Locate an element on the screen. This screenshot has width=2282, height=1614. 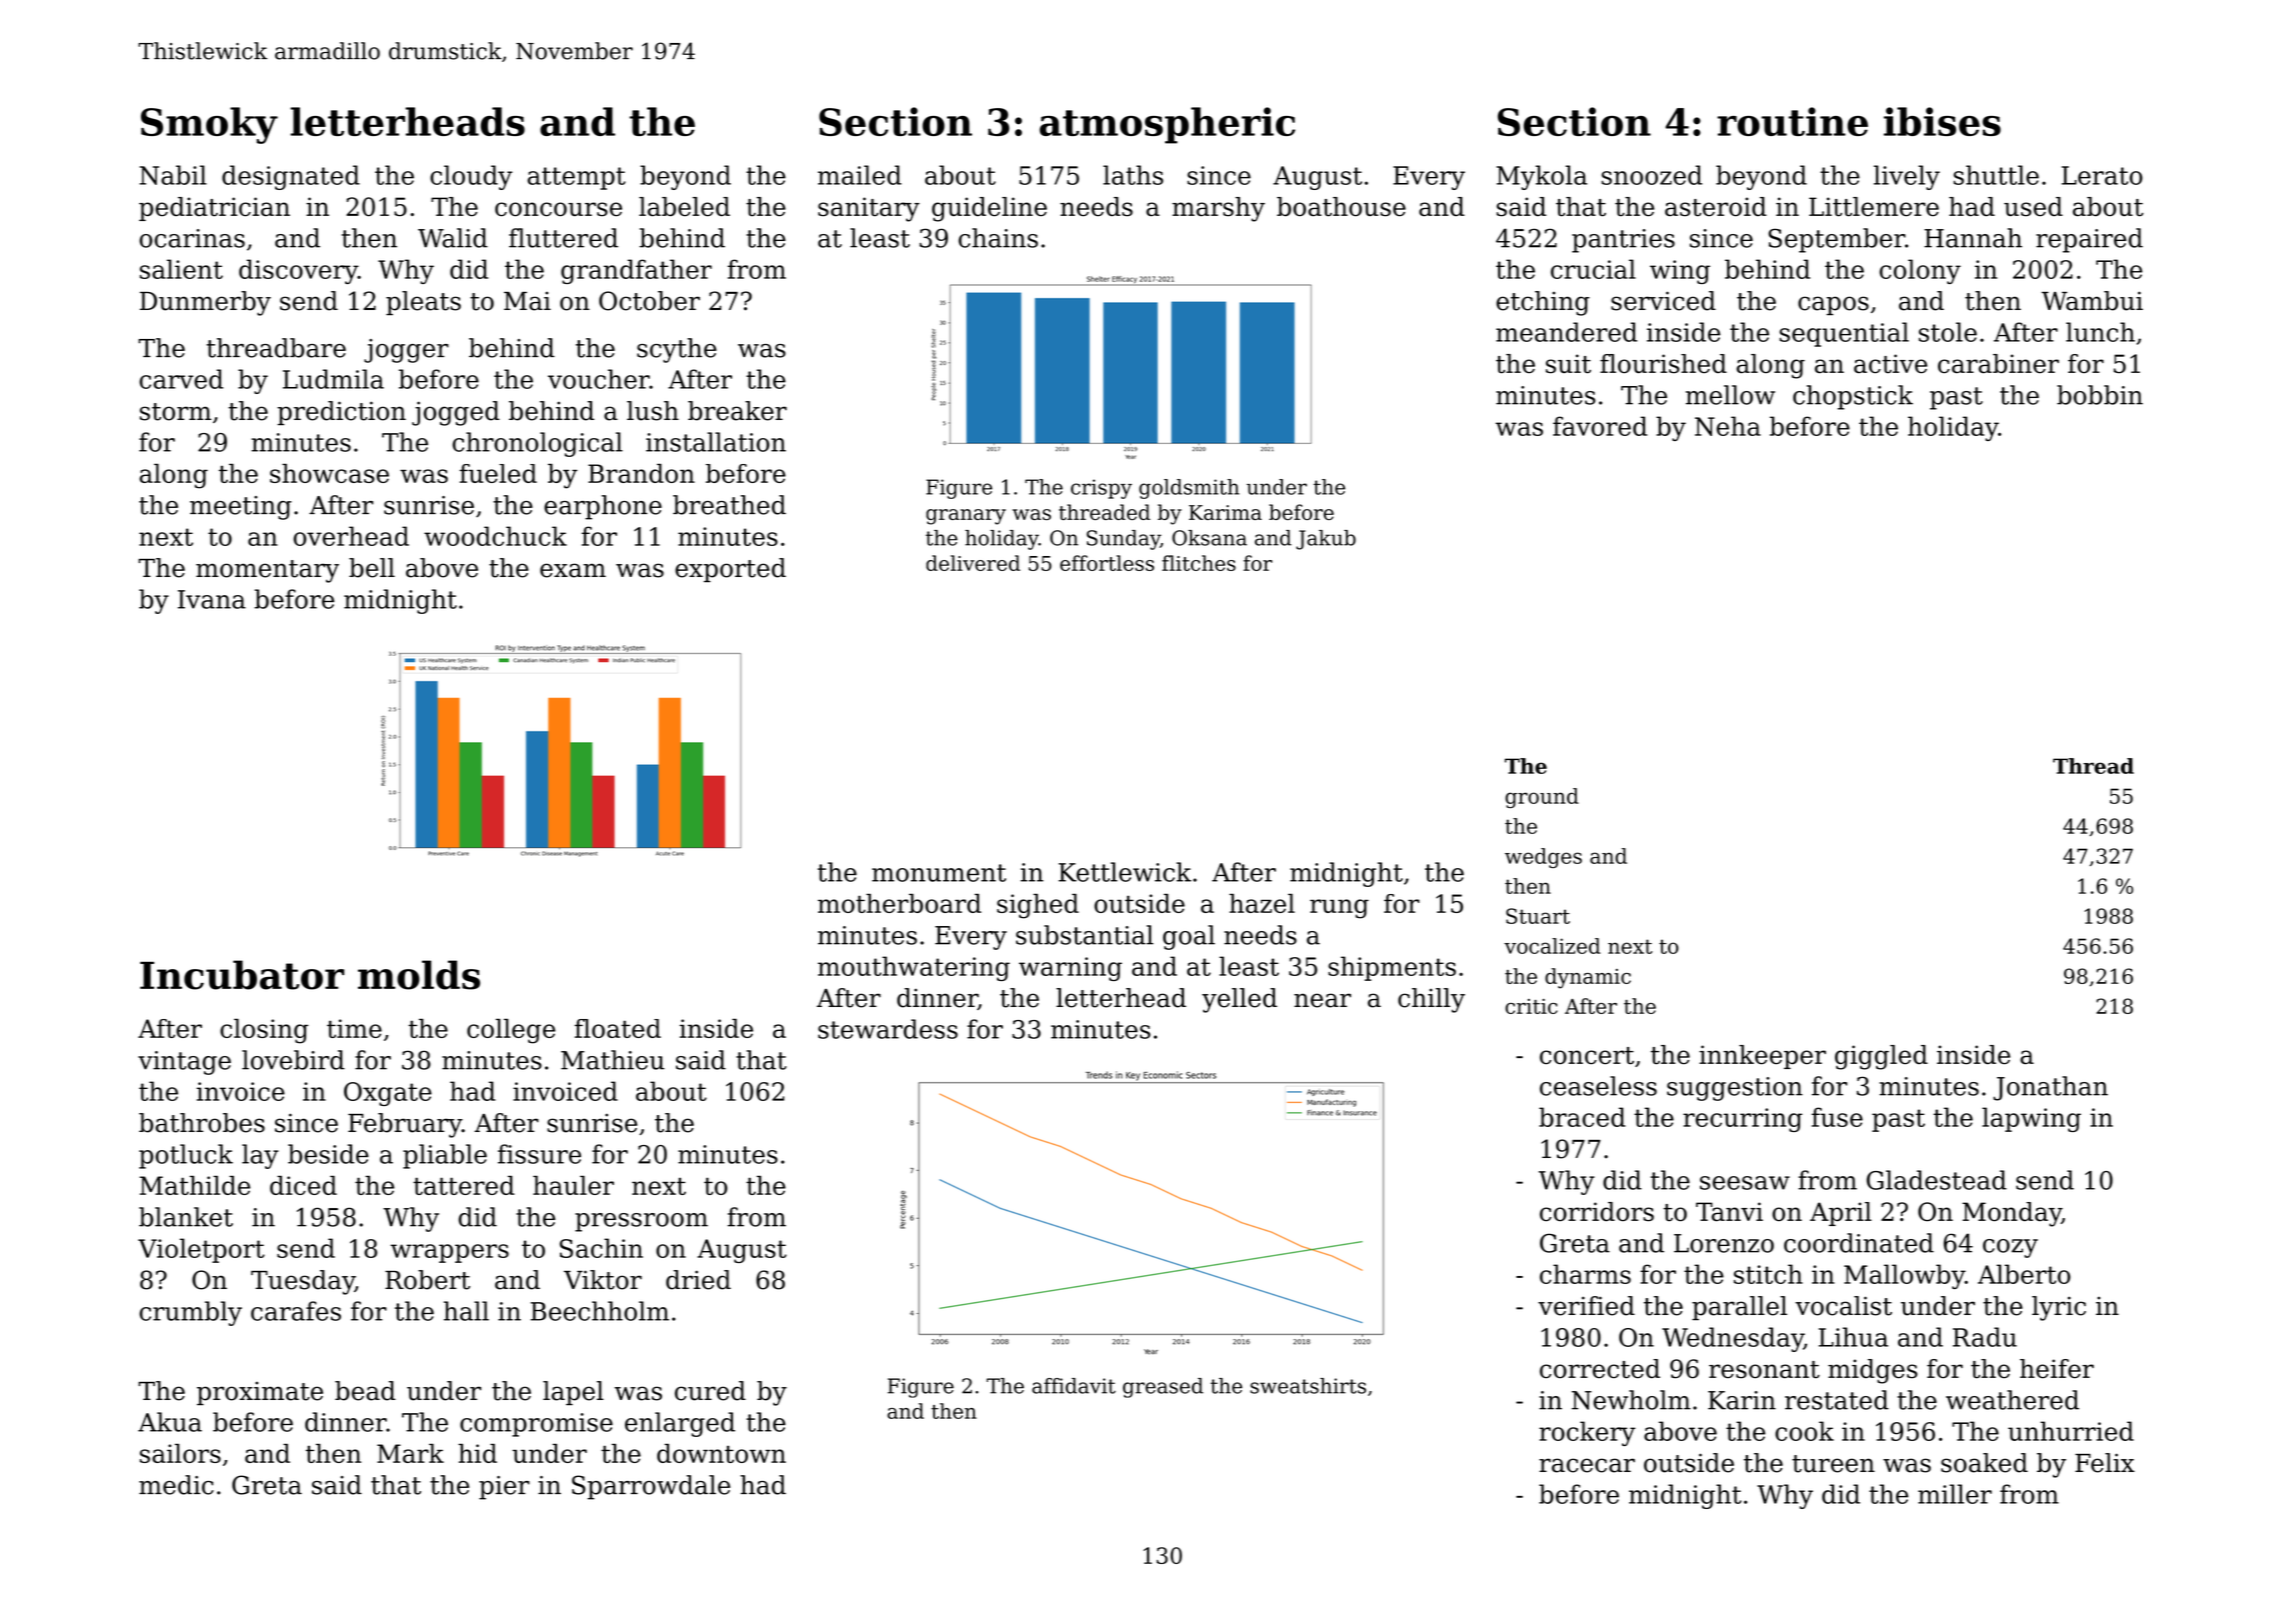
medic is located at coordinates (176, 1485).
